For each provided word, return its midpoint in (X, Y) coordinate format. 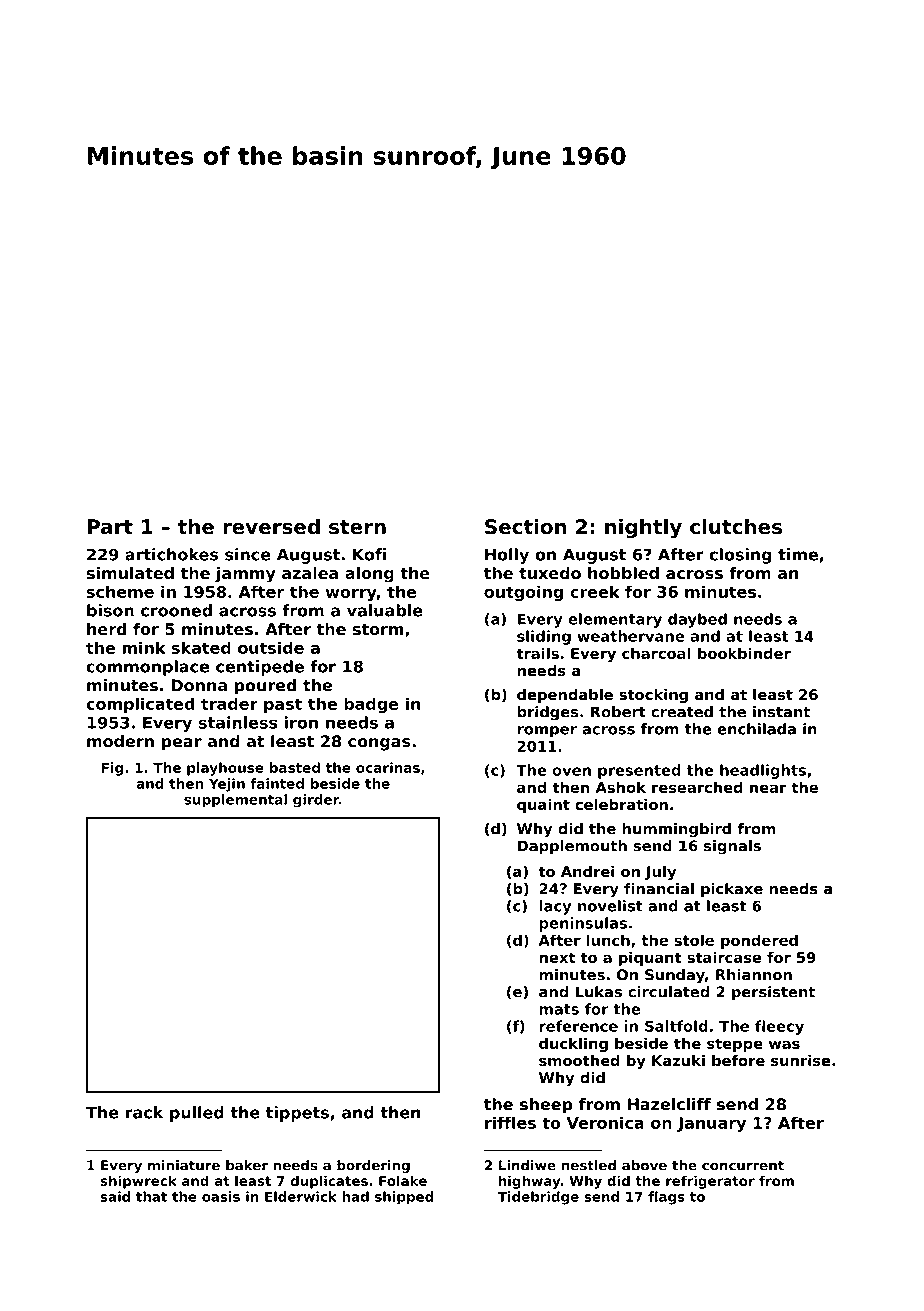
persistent (773, 993)
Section (525, 527)
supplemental (235, 801)
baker (247, 1165)
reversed (271, 527)
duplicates (329, 1182)
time (798, 554)
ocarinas (388, 767)
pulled (197, 1114)
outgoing (523, 593)
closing (741, 556)
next (557, 957)
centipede (260, 668)
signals (732, 847)
